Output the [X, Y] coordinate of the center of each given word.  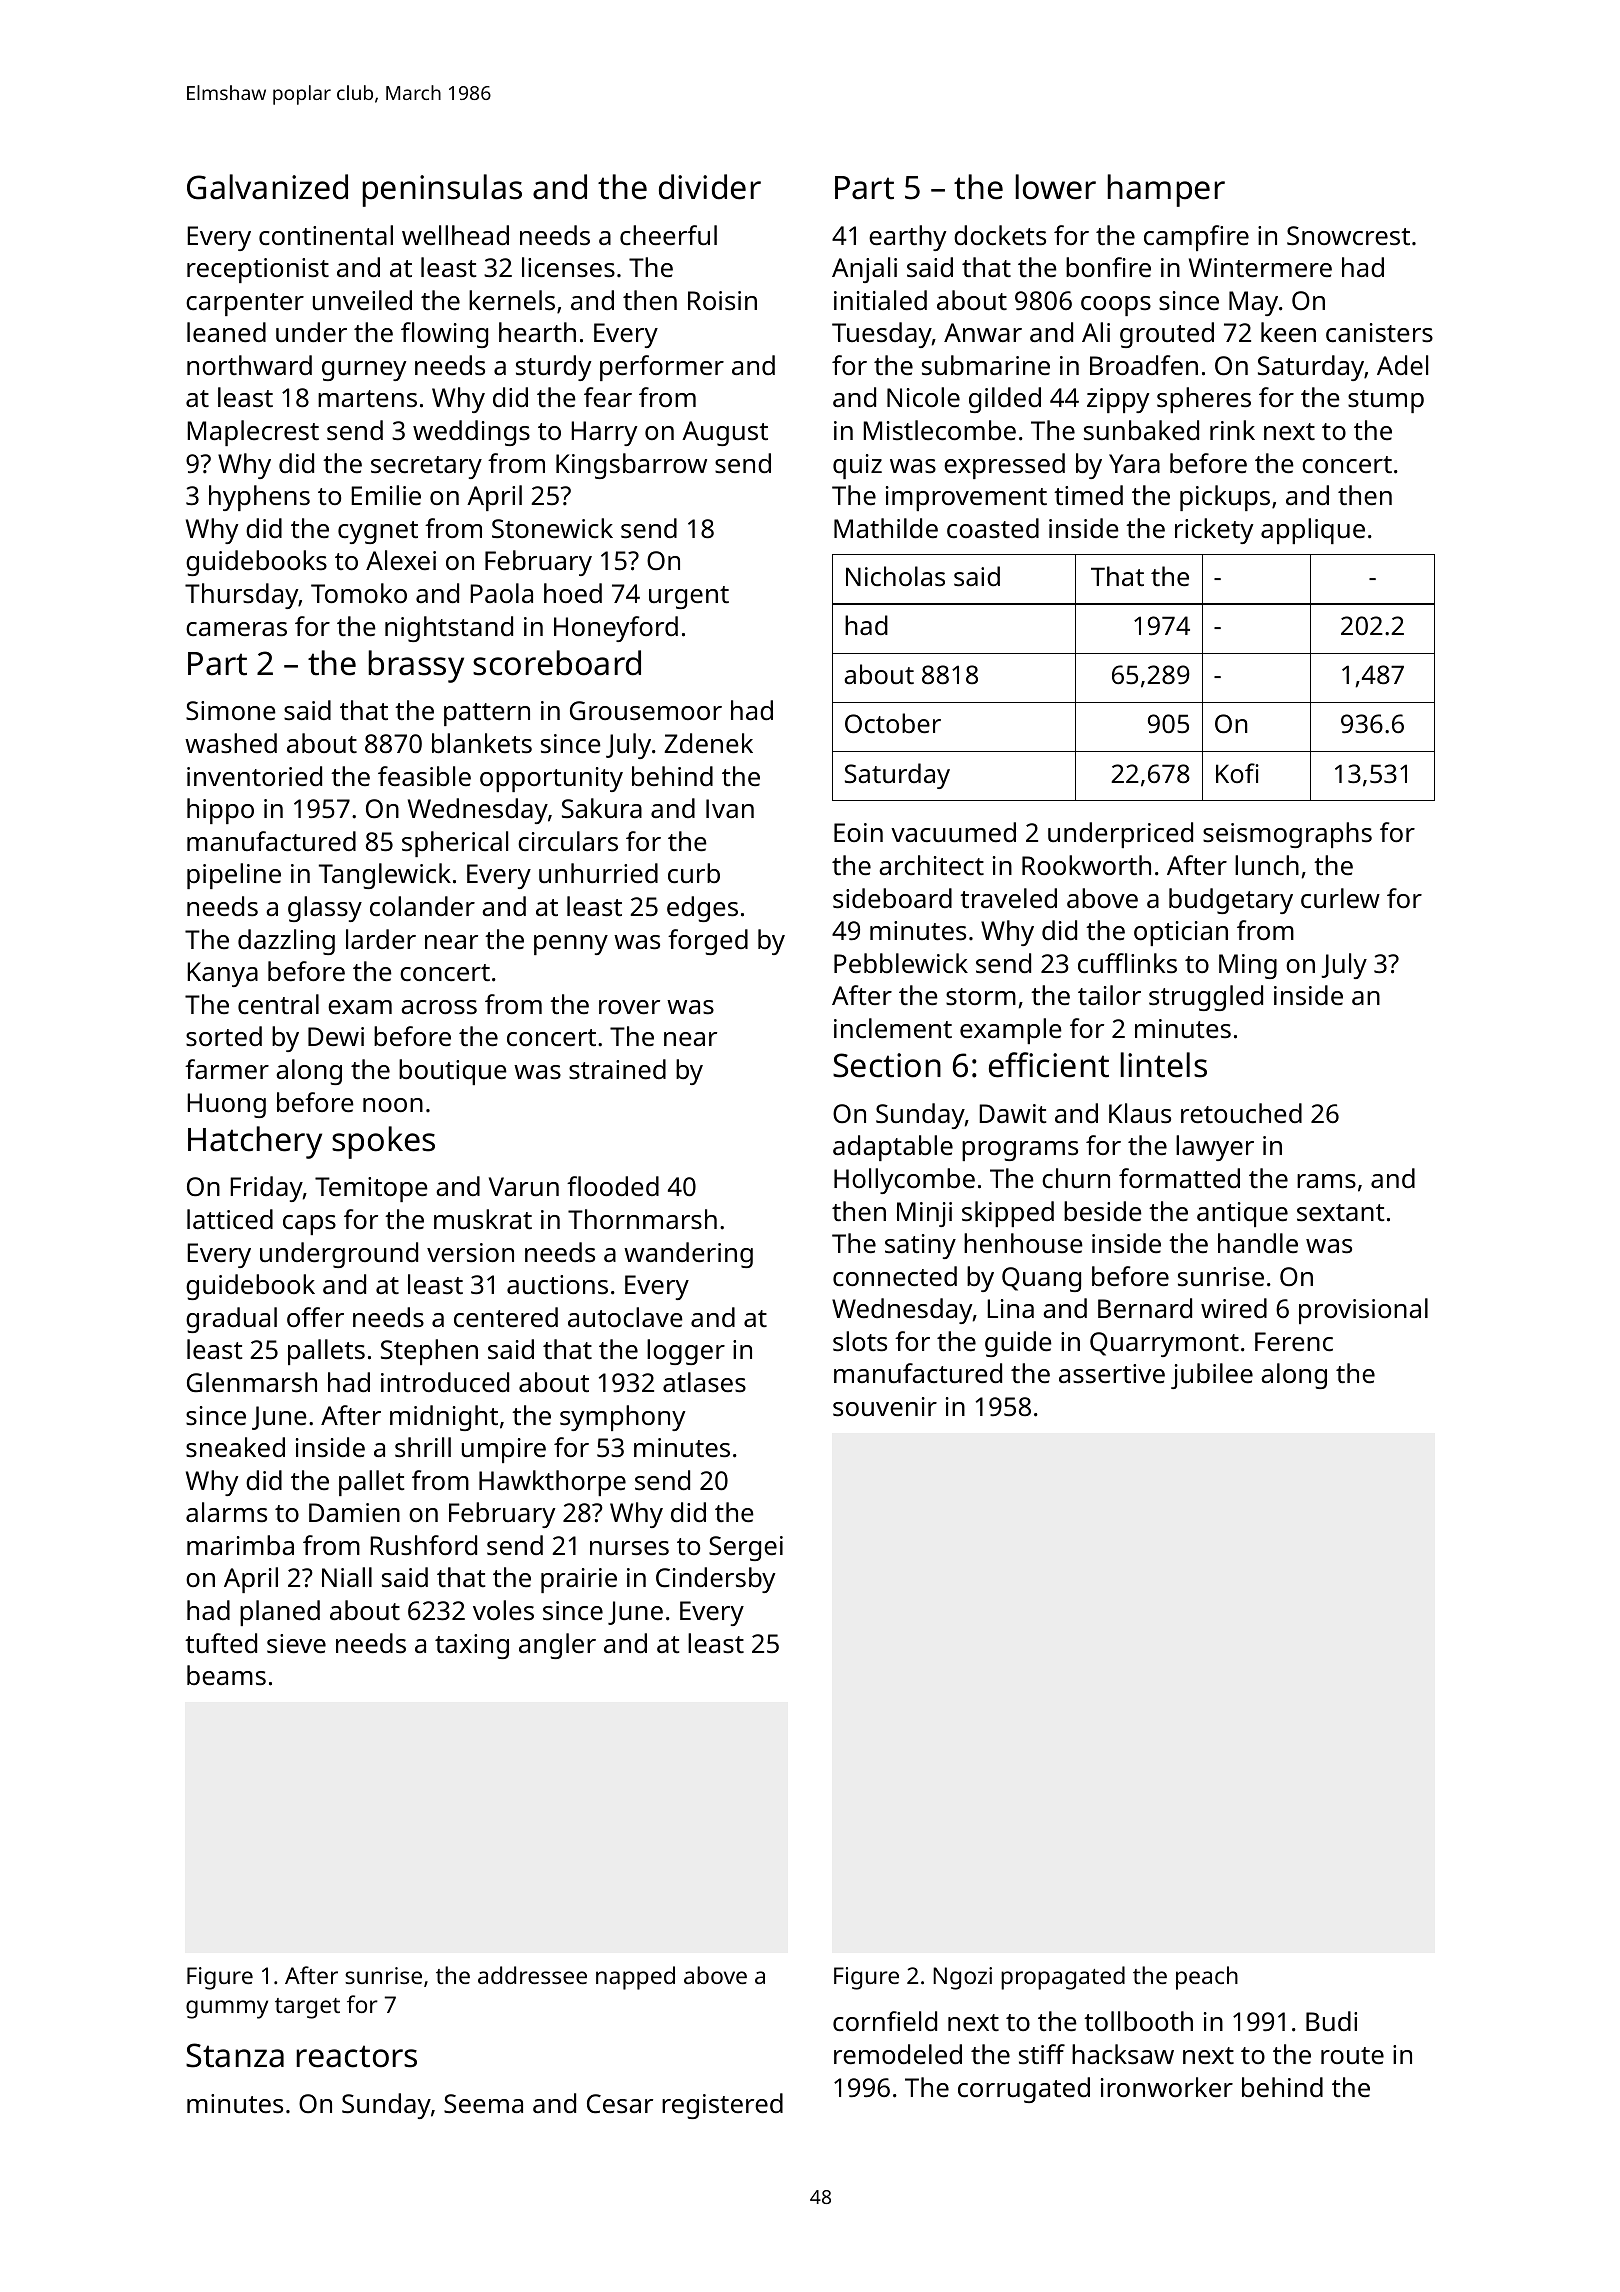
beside [1103, 1211]
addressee [532, 1975]
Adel [1402, 365]
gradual [231, 1320]
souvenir [885, 1407]
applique [1313, 531]
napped [635, 1978]
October [893, 723]
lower [1055, 187]
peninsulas [442, 190]
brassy [416, 666]
